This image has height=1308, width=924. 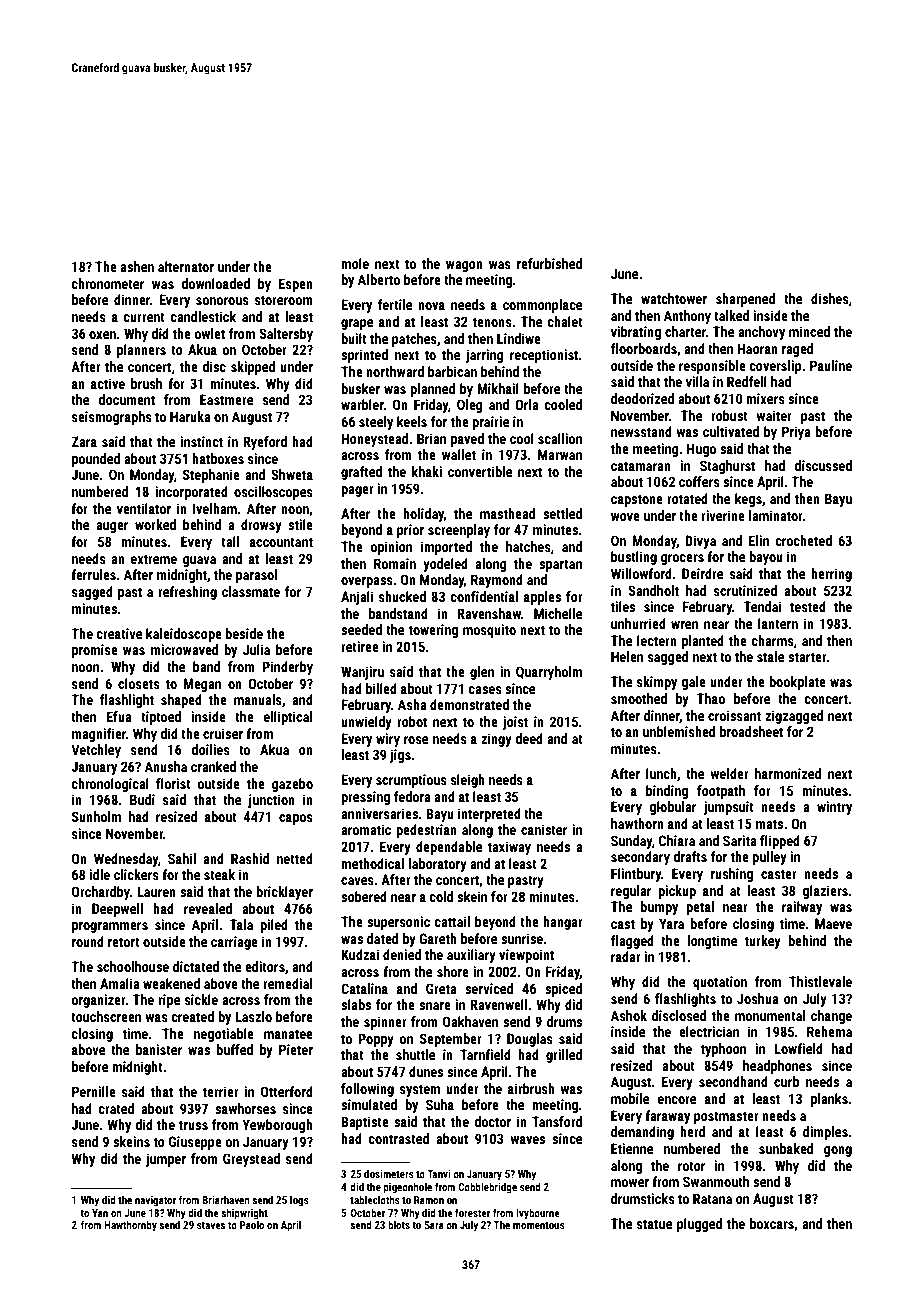 What do you see at coordinates (745, 300) in the image?
I see `sharpened` at bounding box center [745, 300].
